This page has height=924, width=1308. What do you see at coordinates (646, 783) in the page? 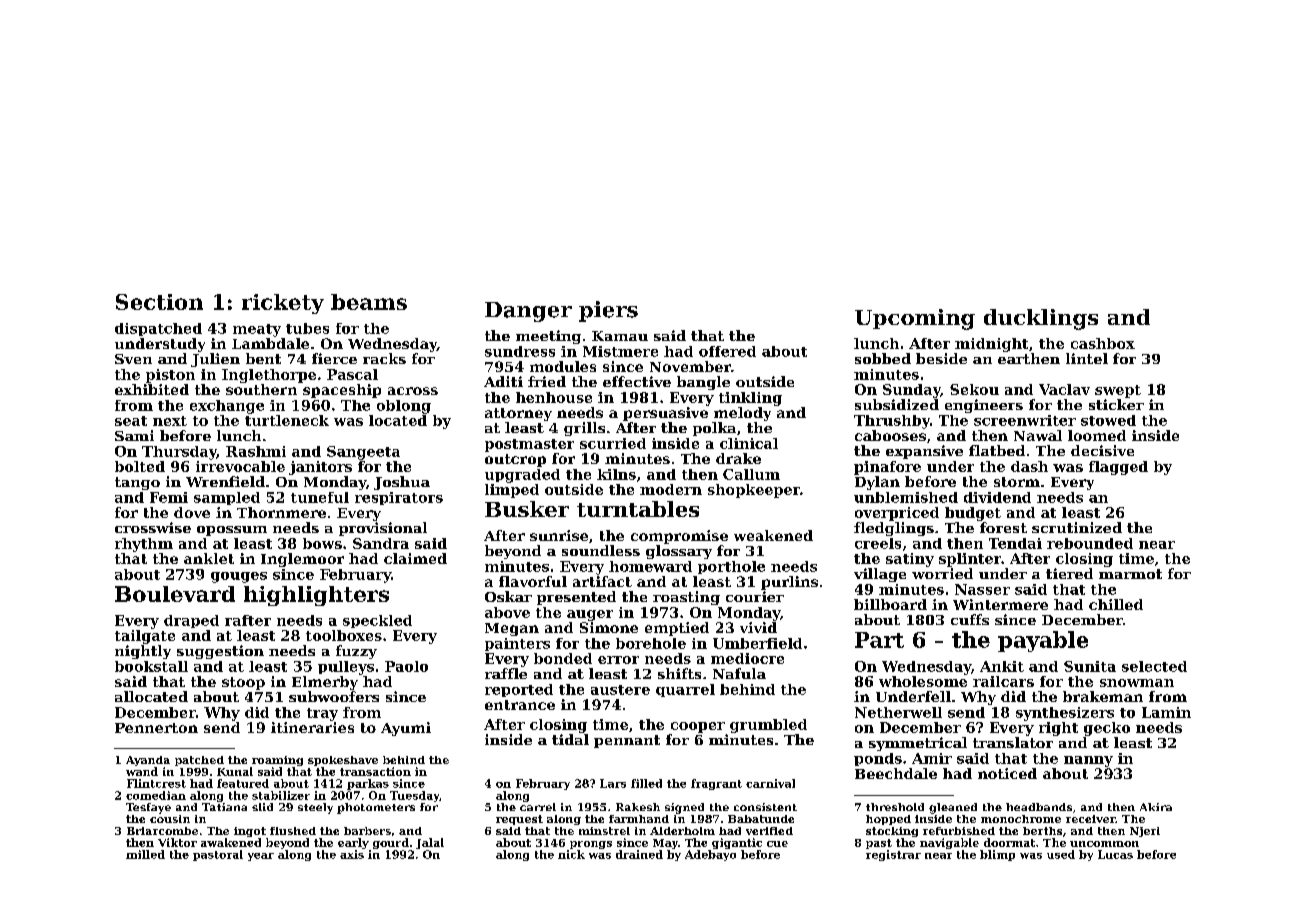
I see `filled` at bounding box center [646, 783].
